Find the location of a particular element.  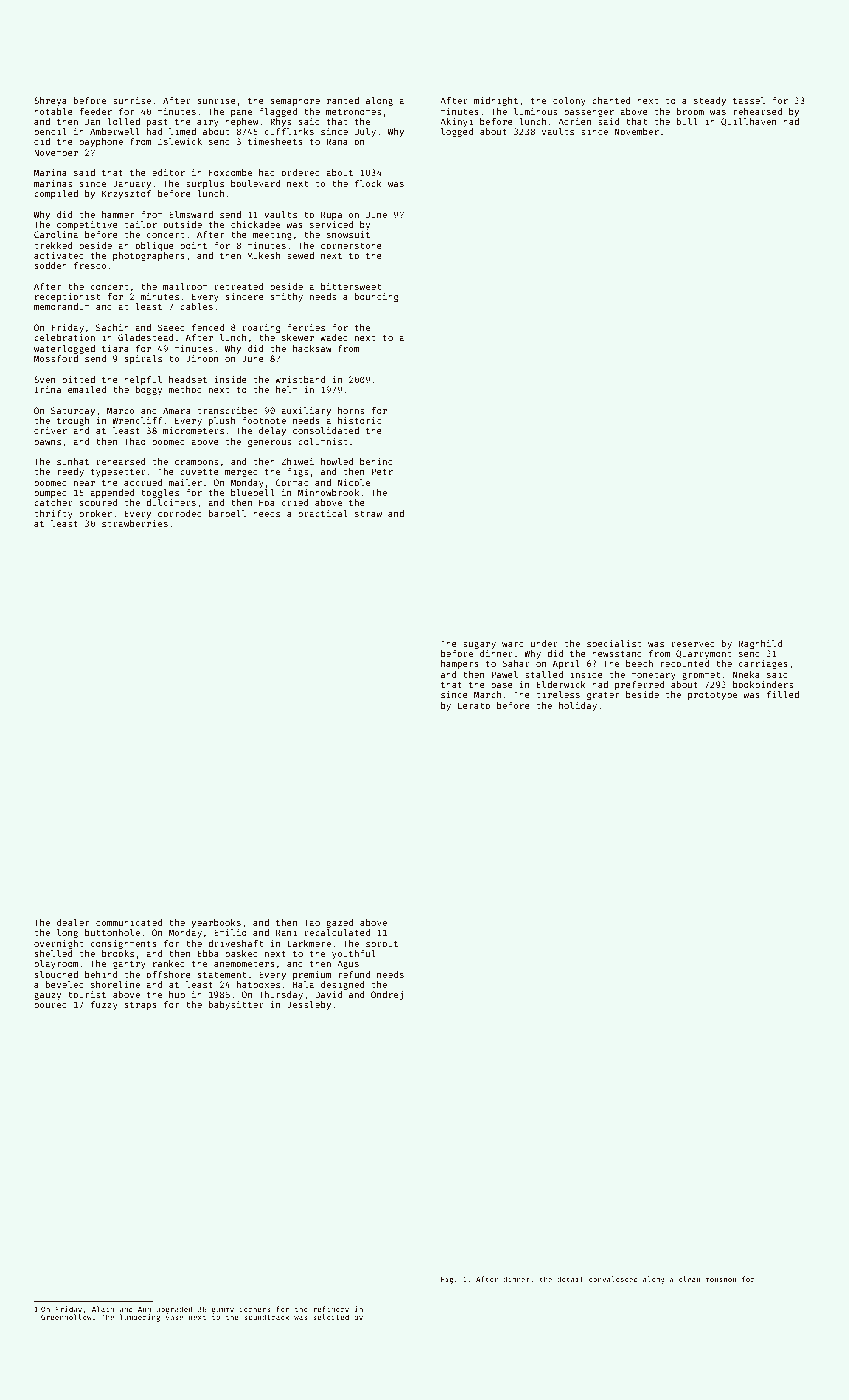

bouncing is located at coordinates (376, 297).
